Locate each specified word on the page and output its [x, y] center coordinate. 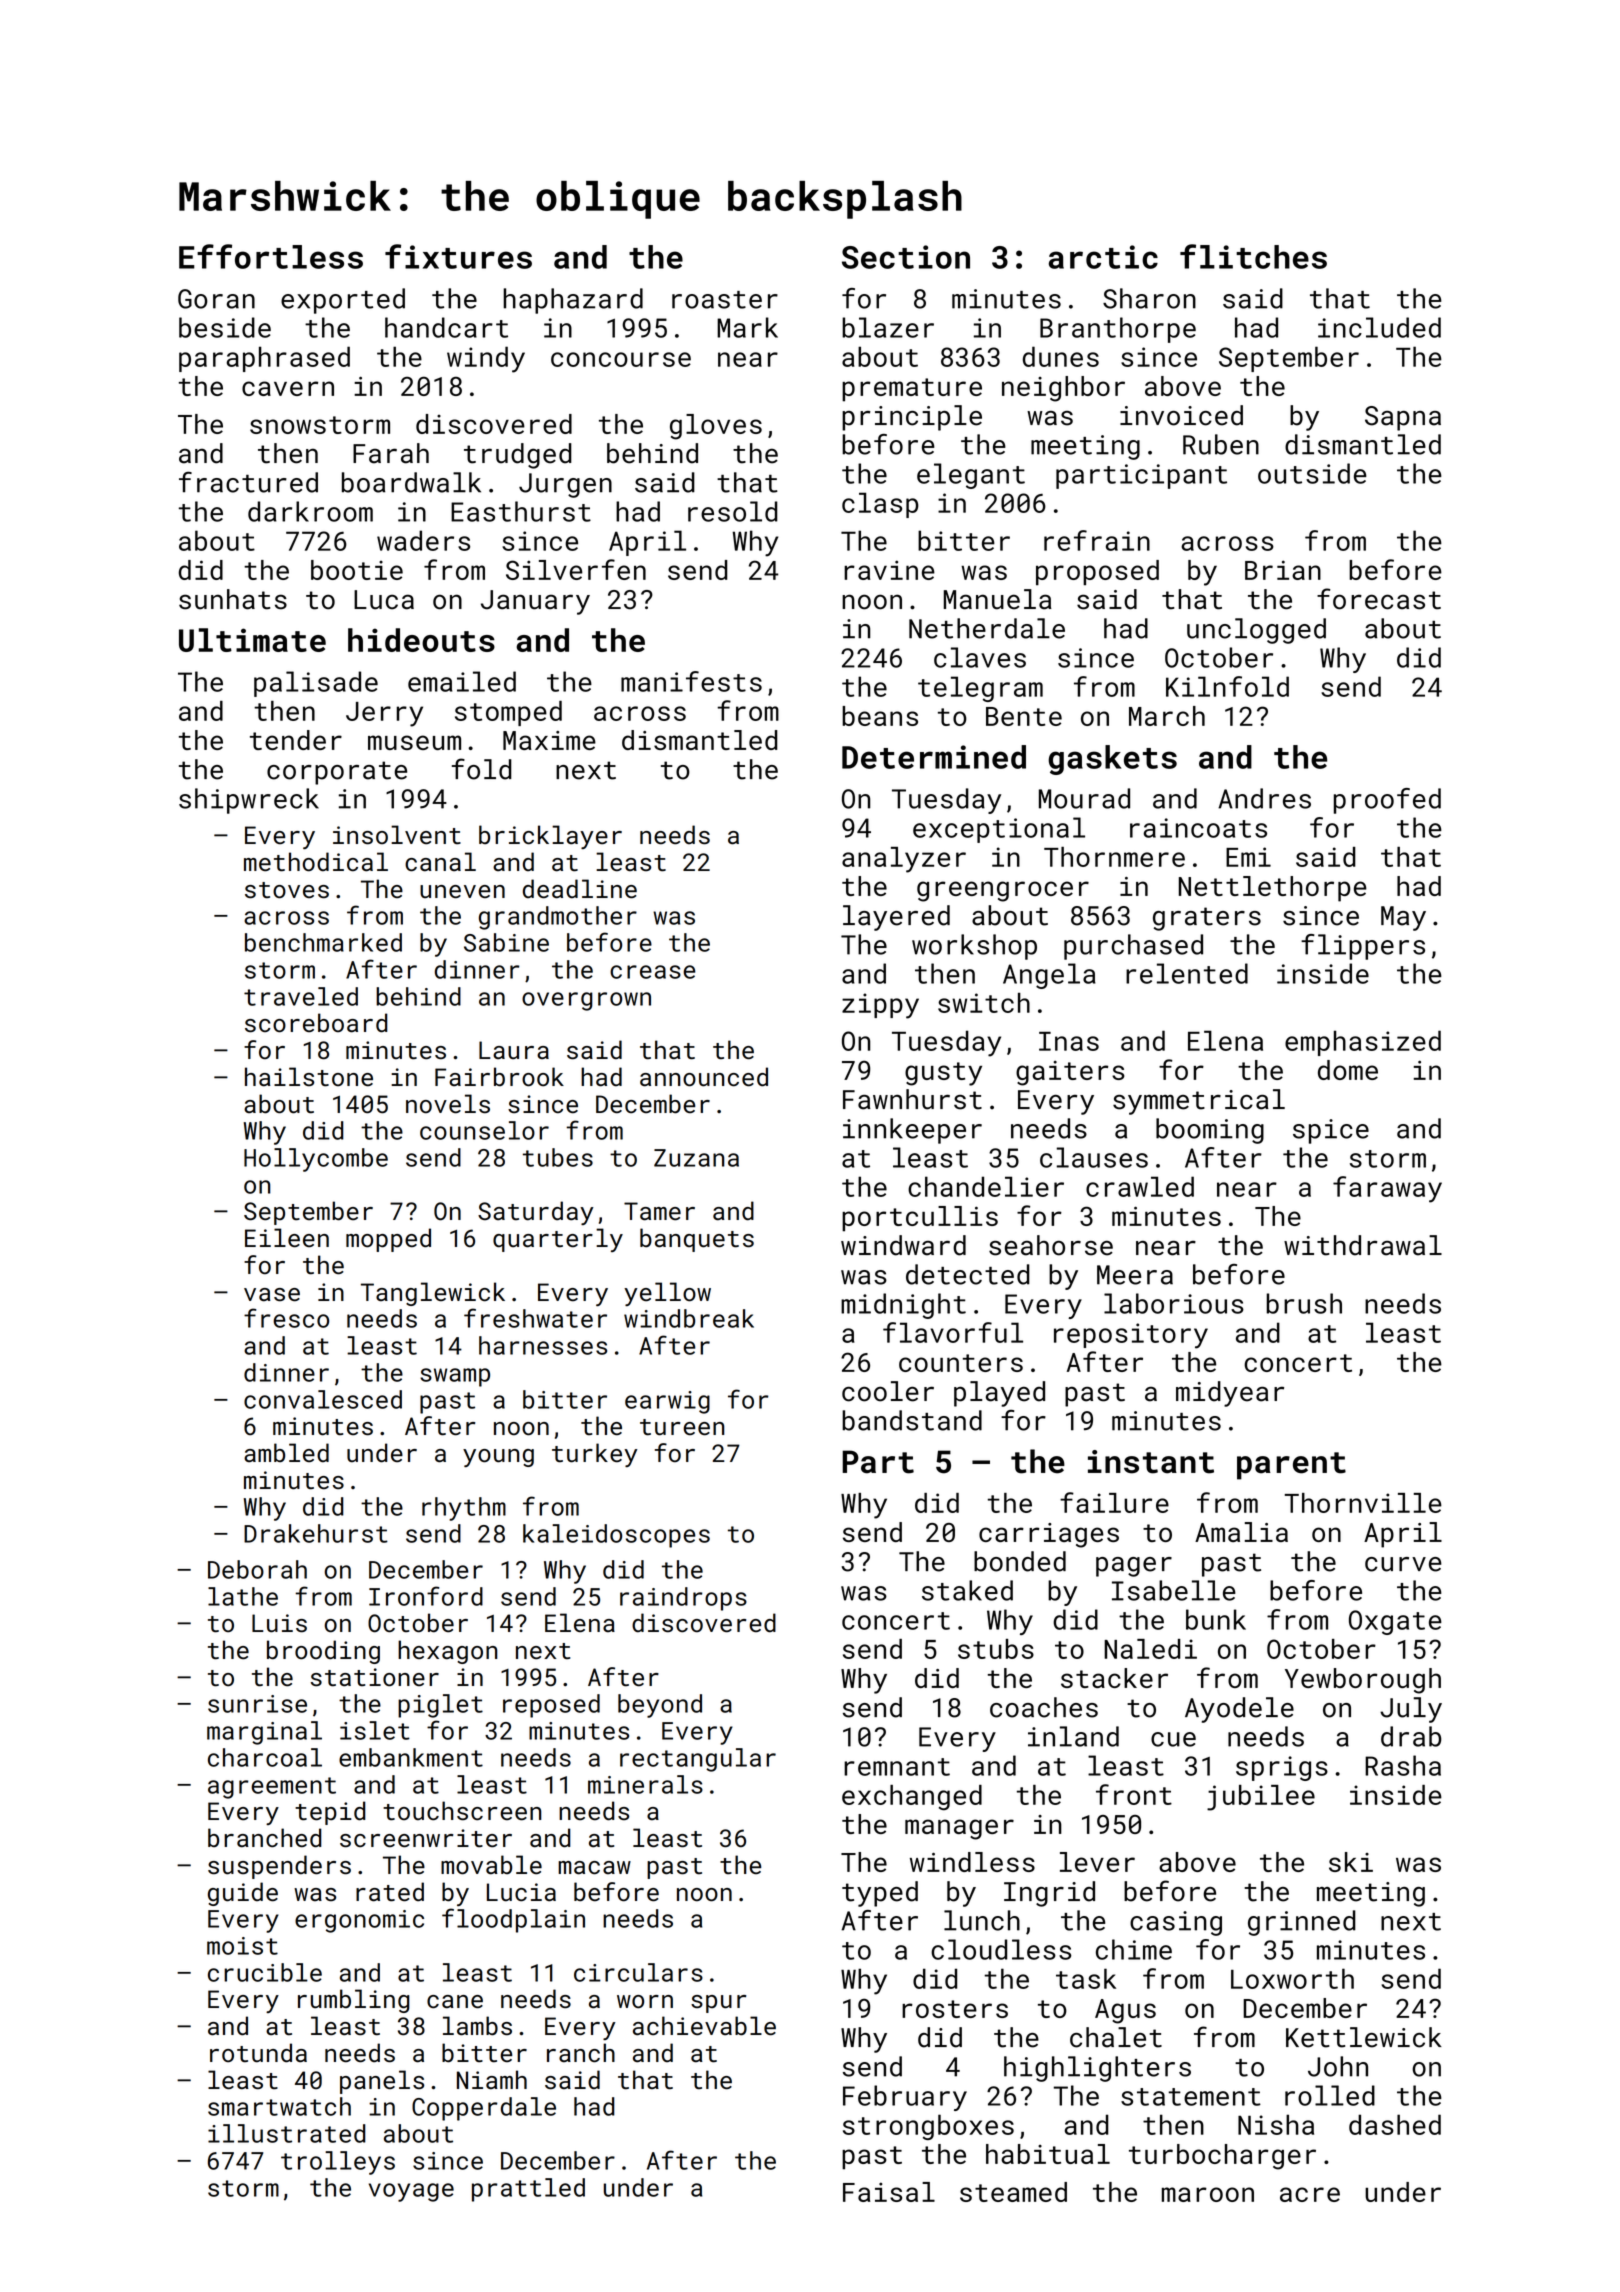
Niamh [492, 2080]
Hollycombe [316, 1160]
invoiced [1181, 415]
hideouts [421, 640]
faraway [1387, 1189]
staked [967, 1590]
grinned [1302, 1923]
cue [1173, 1739]
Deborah [257, 1569]
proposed [1097, 573]
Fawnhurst [912, 1099]
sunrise [257, 1704]
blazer [888, 327]
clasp [880, 505]
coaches [1044, 1707]
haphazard [573, 301]
